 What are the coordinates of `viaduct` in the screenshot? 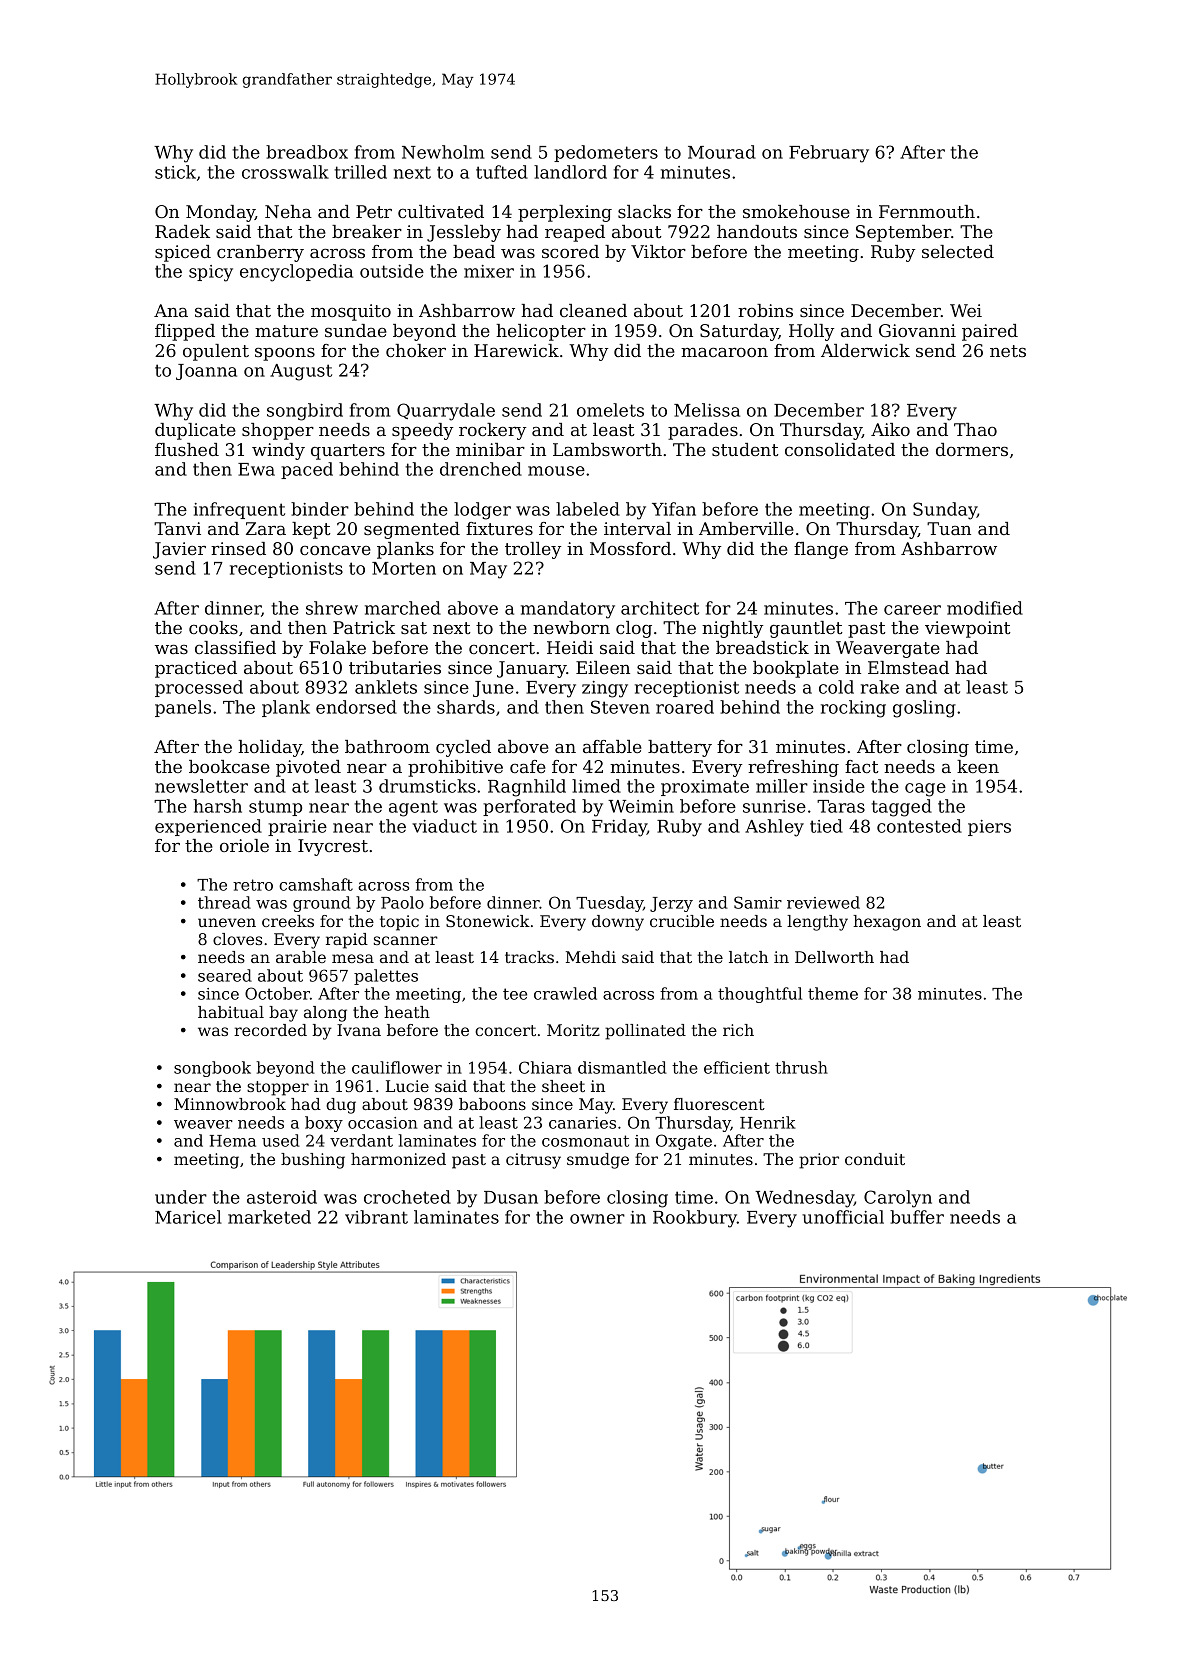 It's located at (444, 826).
